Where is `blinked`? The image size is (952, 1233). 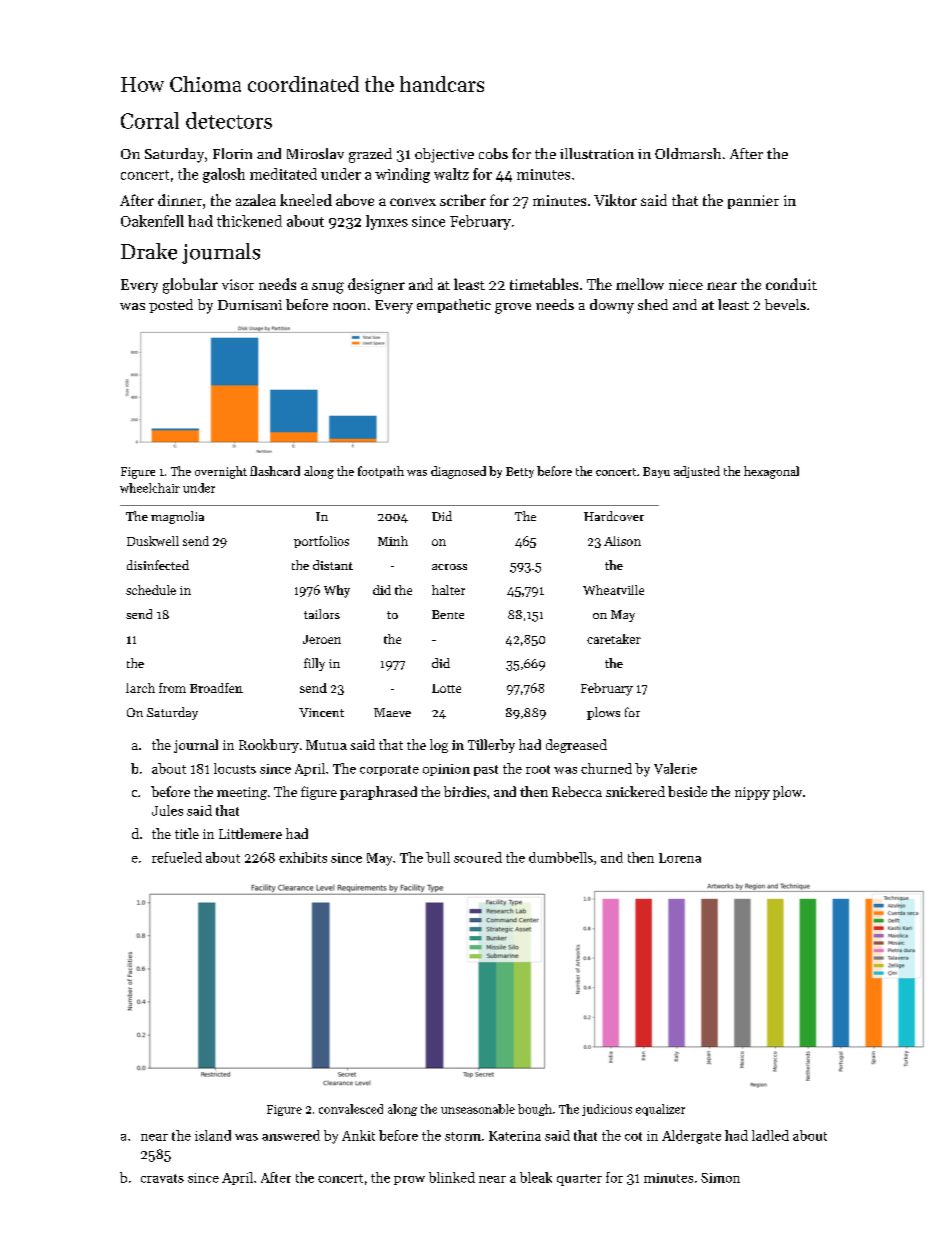
blinked is located at coordinates (452, 1177).
